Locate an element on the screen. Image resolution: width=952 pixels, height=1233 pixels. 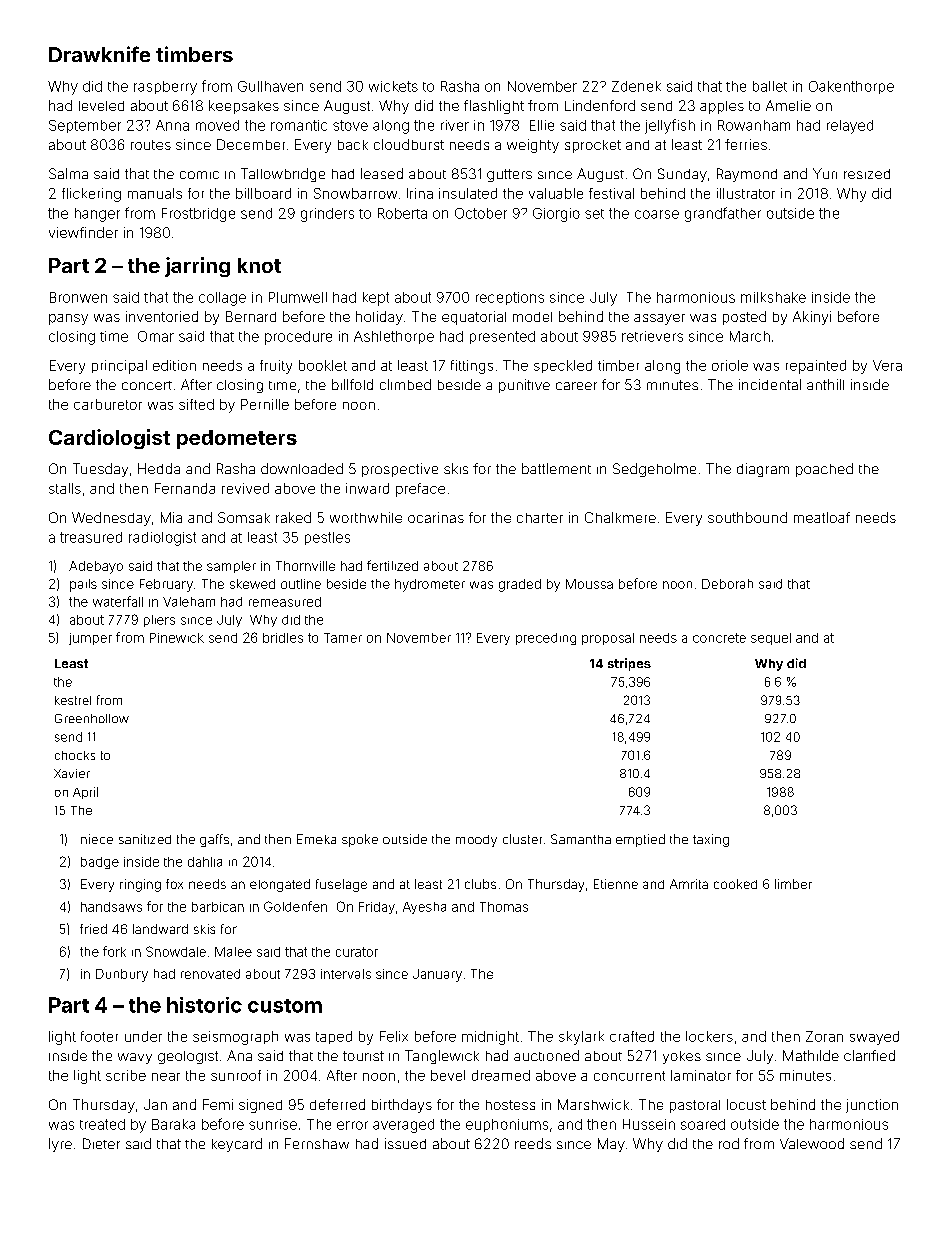
lockers is located at coordinates (709, 1036).
